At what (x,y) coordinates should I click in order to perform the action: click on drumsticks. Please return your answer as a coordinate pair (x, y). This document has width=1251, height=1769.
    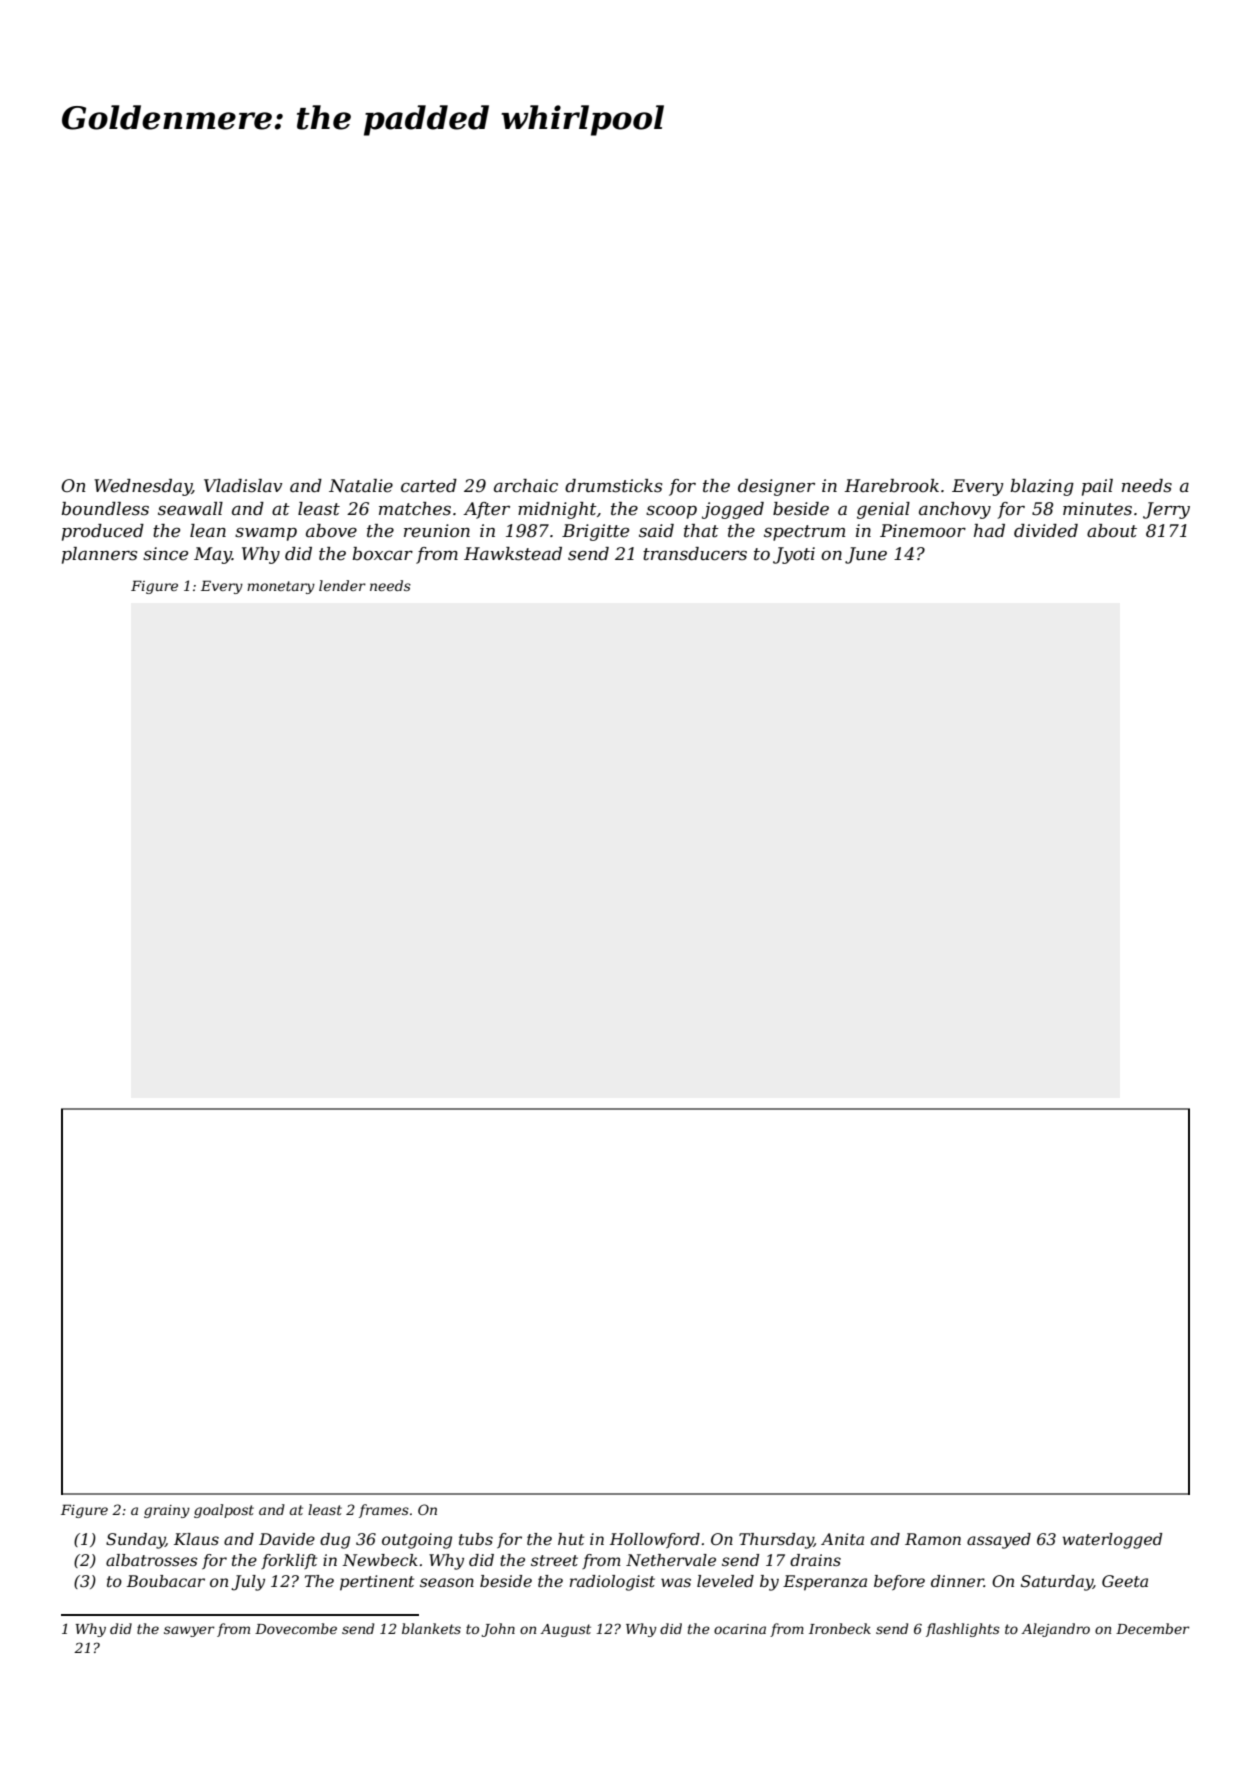
    Looking at the image, I should click on (613, 486).
